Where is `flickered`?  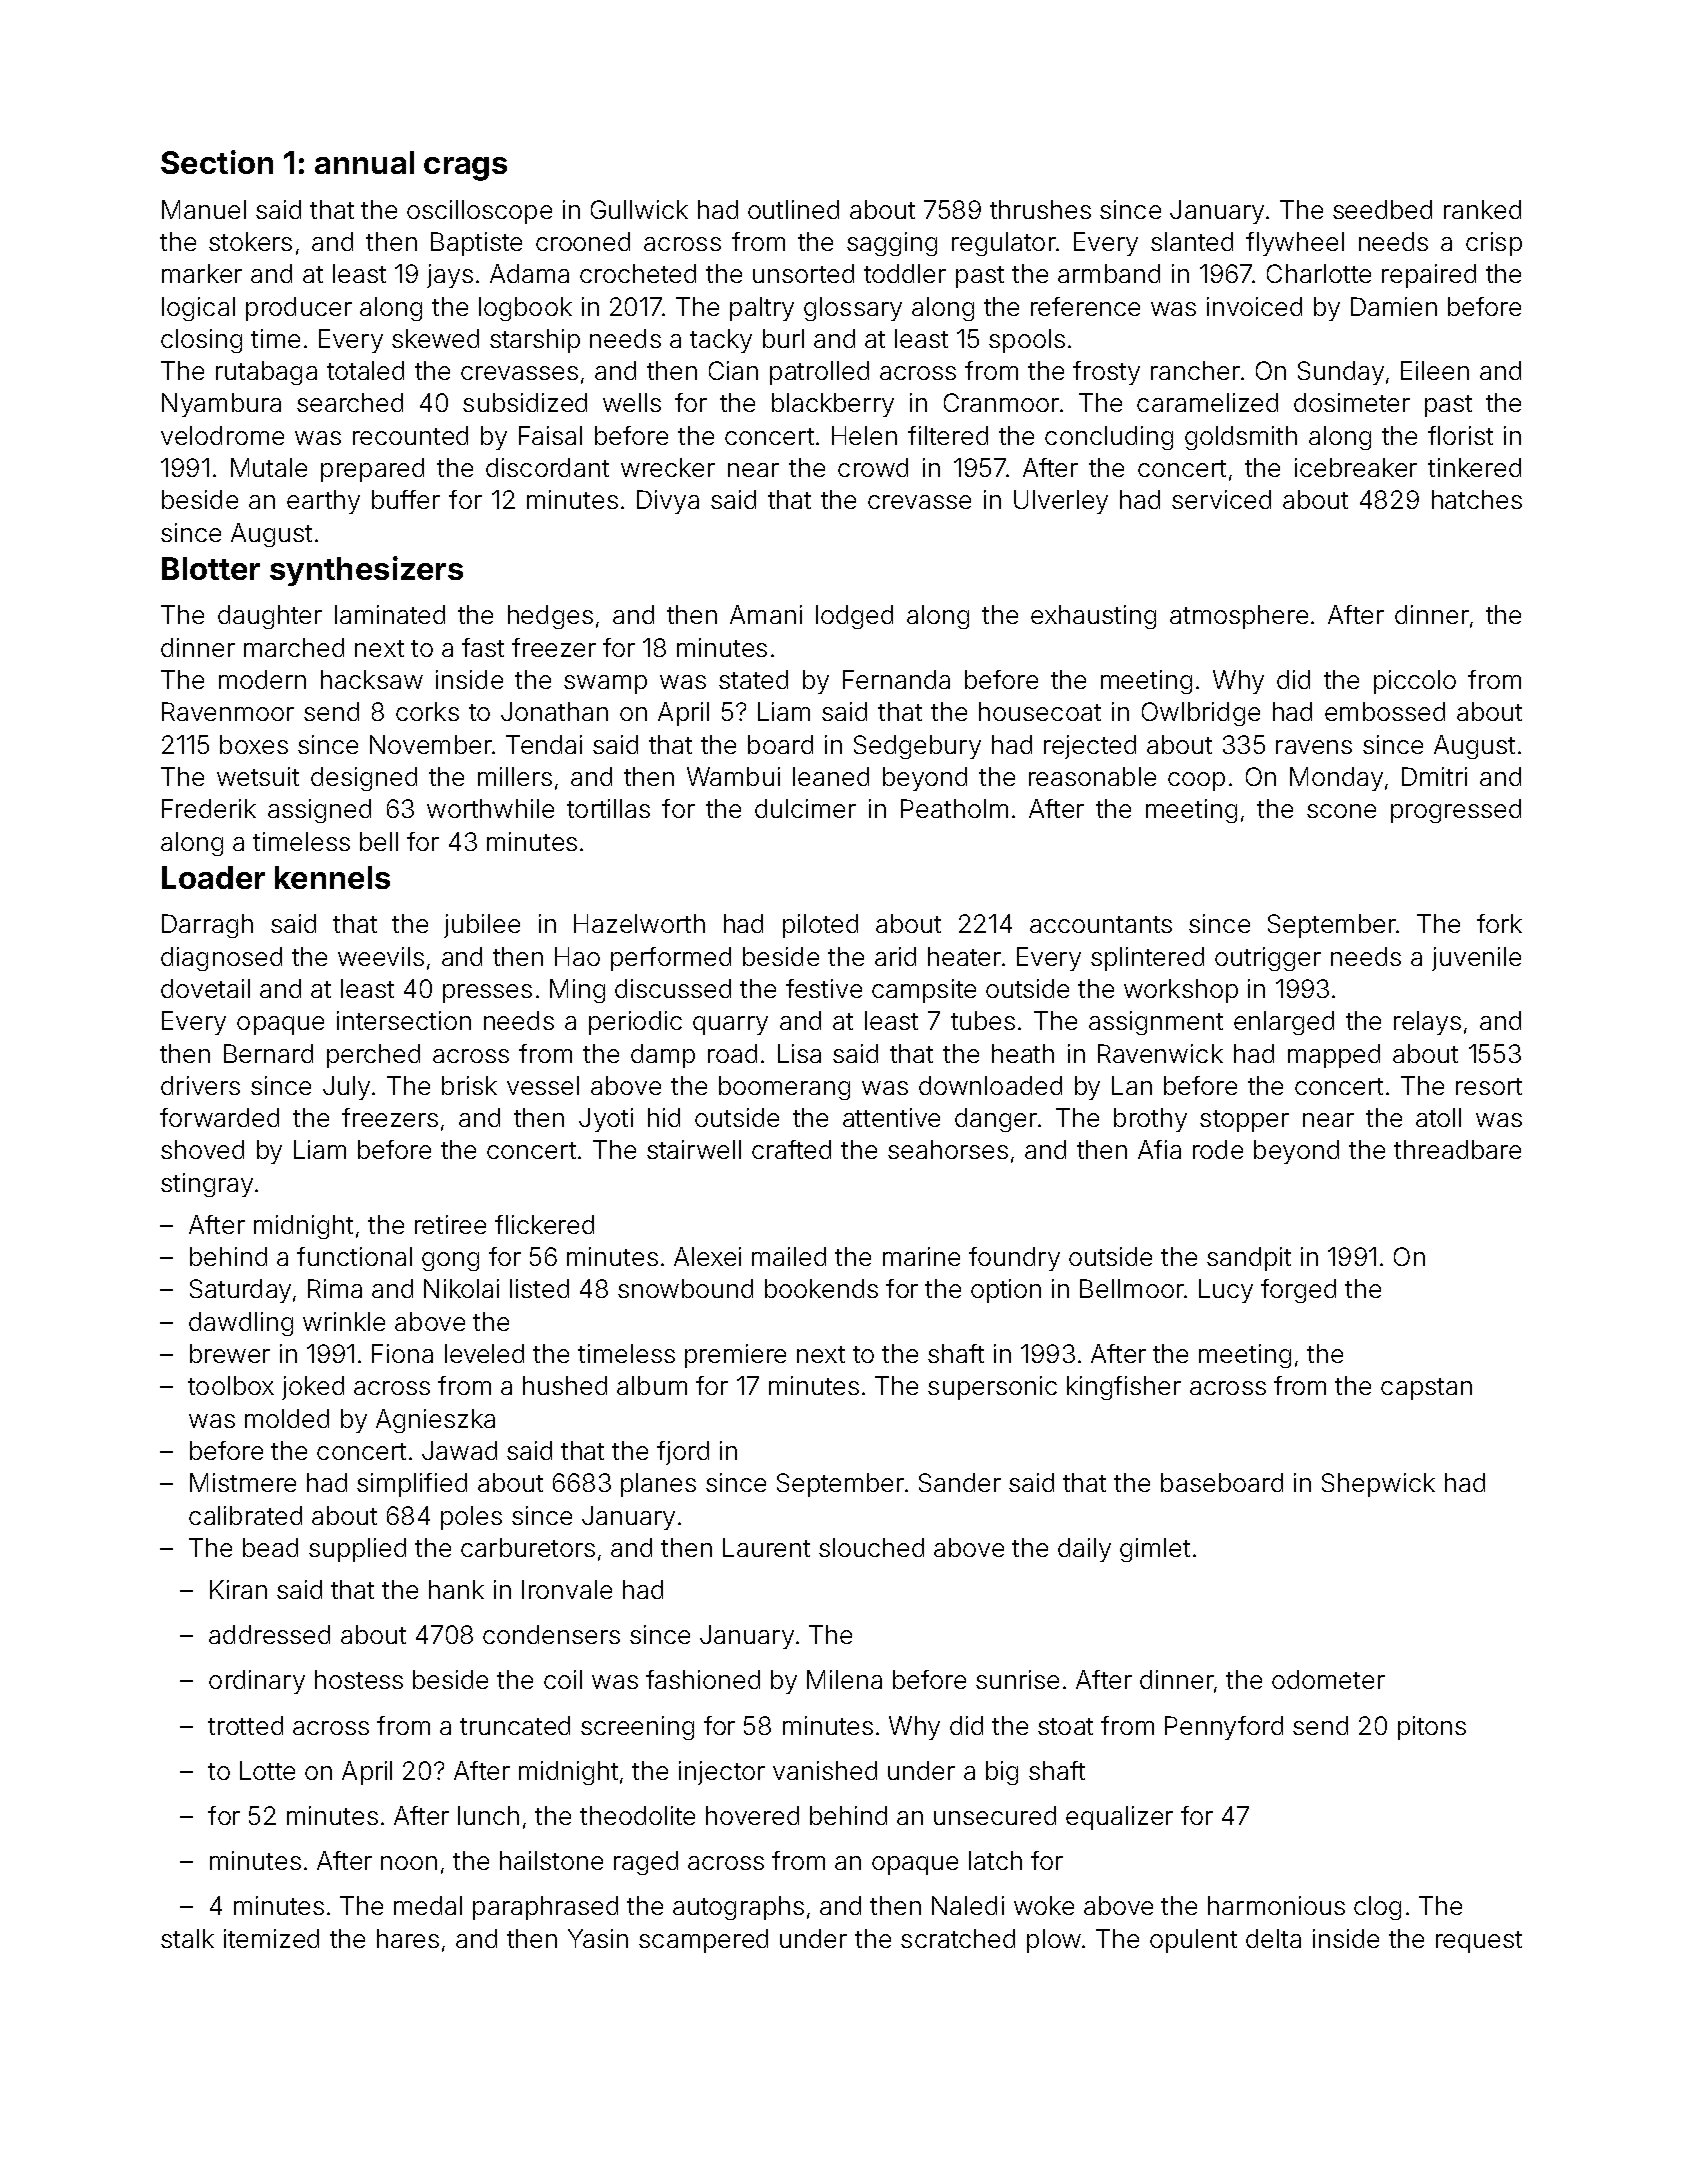 flickered is located at coordinates (544, 1224).
